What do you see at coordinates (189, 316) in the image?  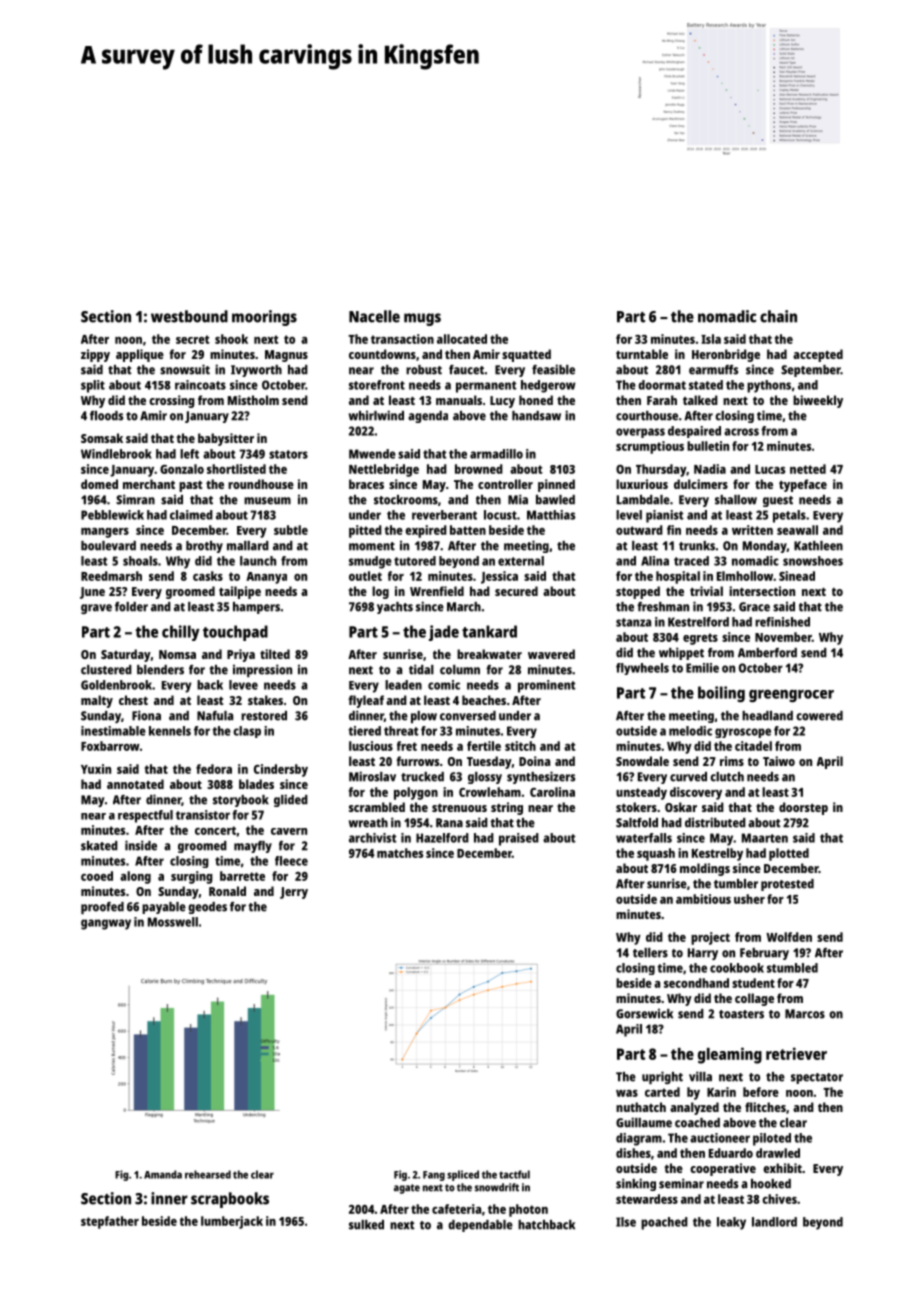 I see `westbound` at bounding box center [189, 316].
